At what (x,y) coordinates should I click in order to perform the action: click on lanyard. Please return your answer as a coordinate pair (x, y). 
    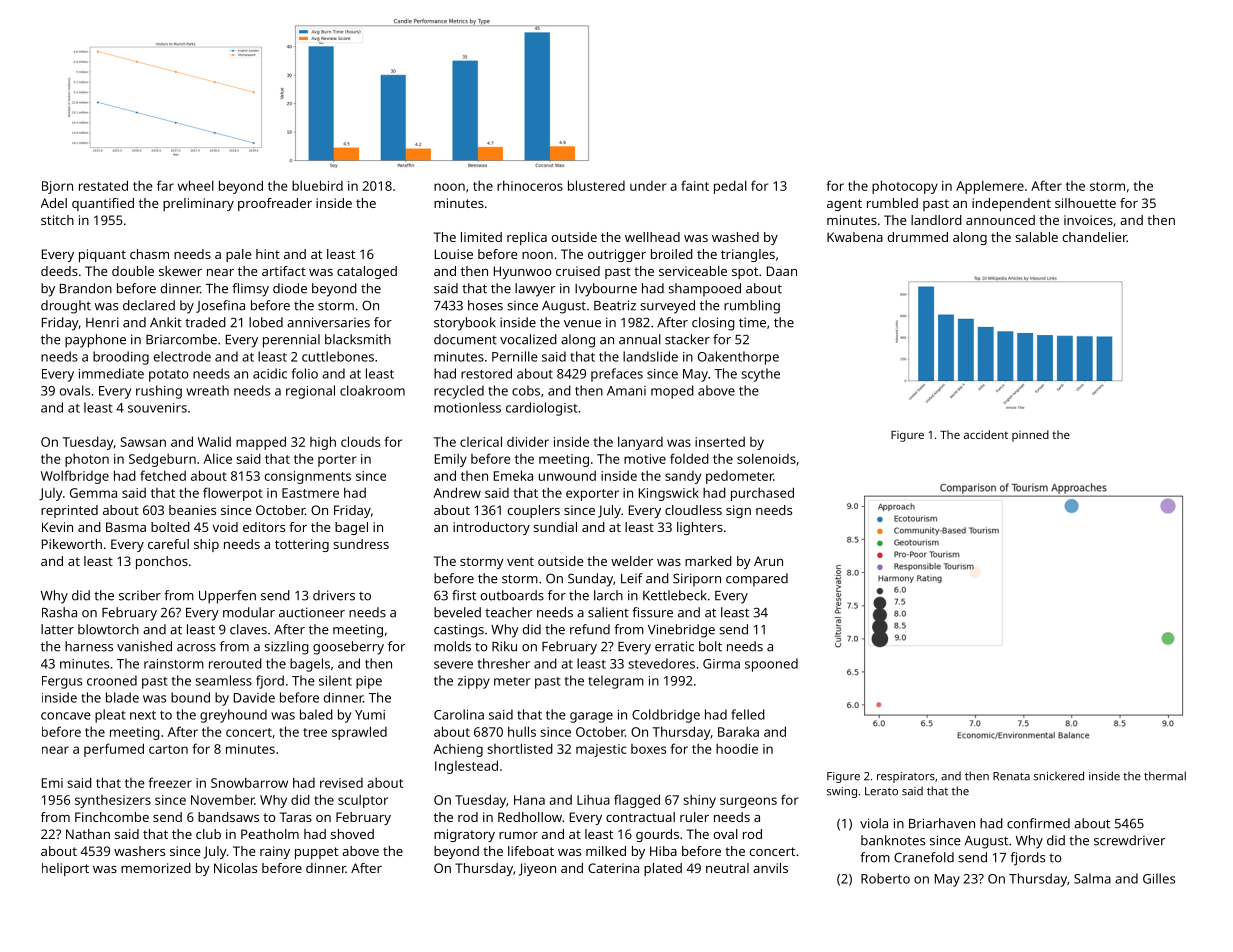
    Looking at the image, I should click on (640, 443).
